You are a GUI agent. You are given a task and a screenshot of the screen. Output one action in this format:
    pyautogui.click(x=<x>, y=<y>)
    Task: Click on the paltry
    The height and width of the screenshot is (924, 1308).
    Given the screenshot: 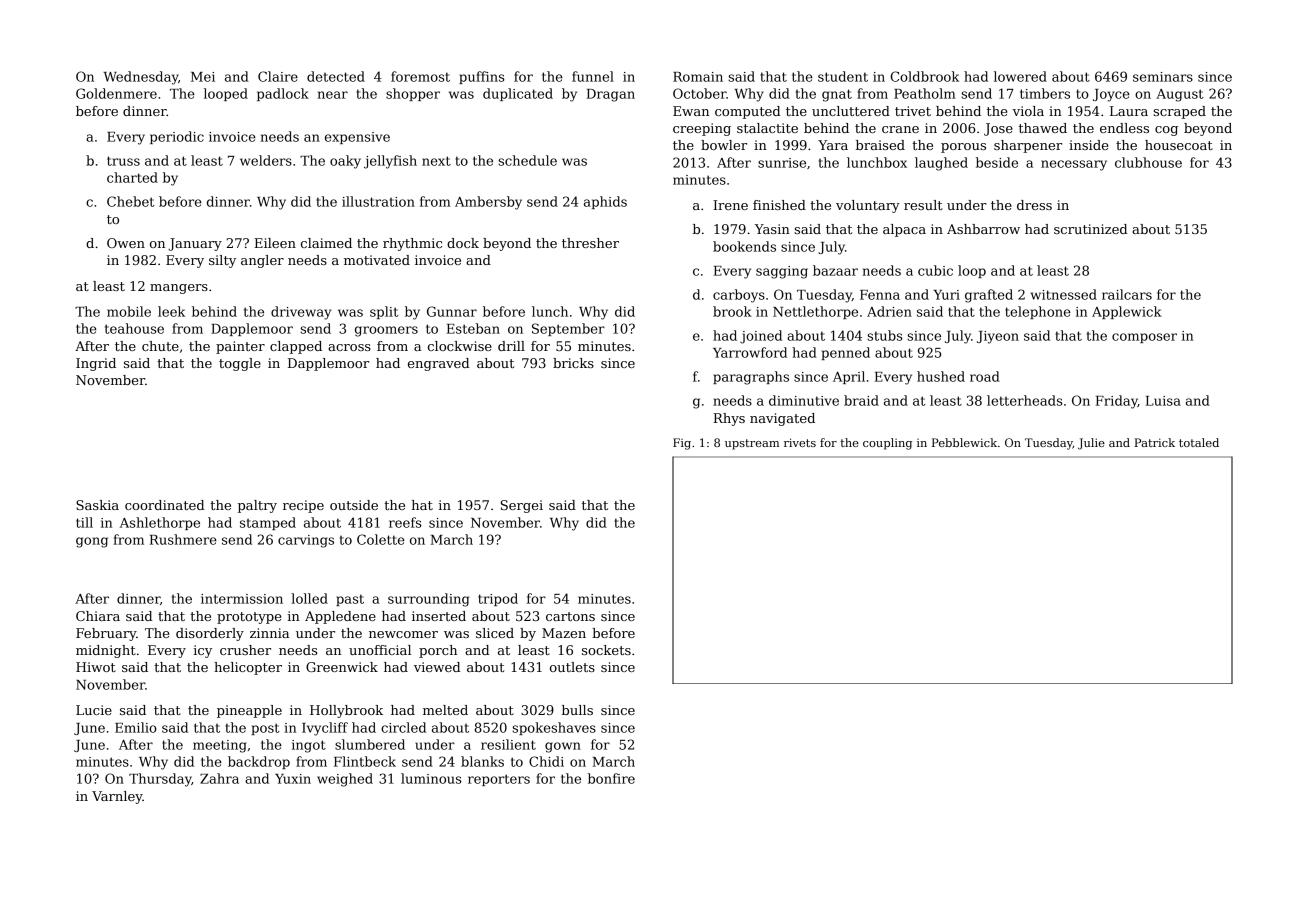 What is the action you would take?
    pyautogui.click(x=257, y=506)
